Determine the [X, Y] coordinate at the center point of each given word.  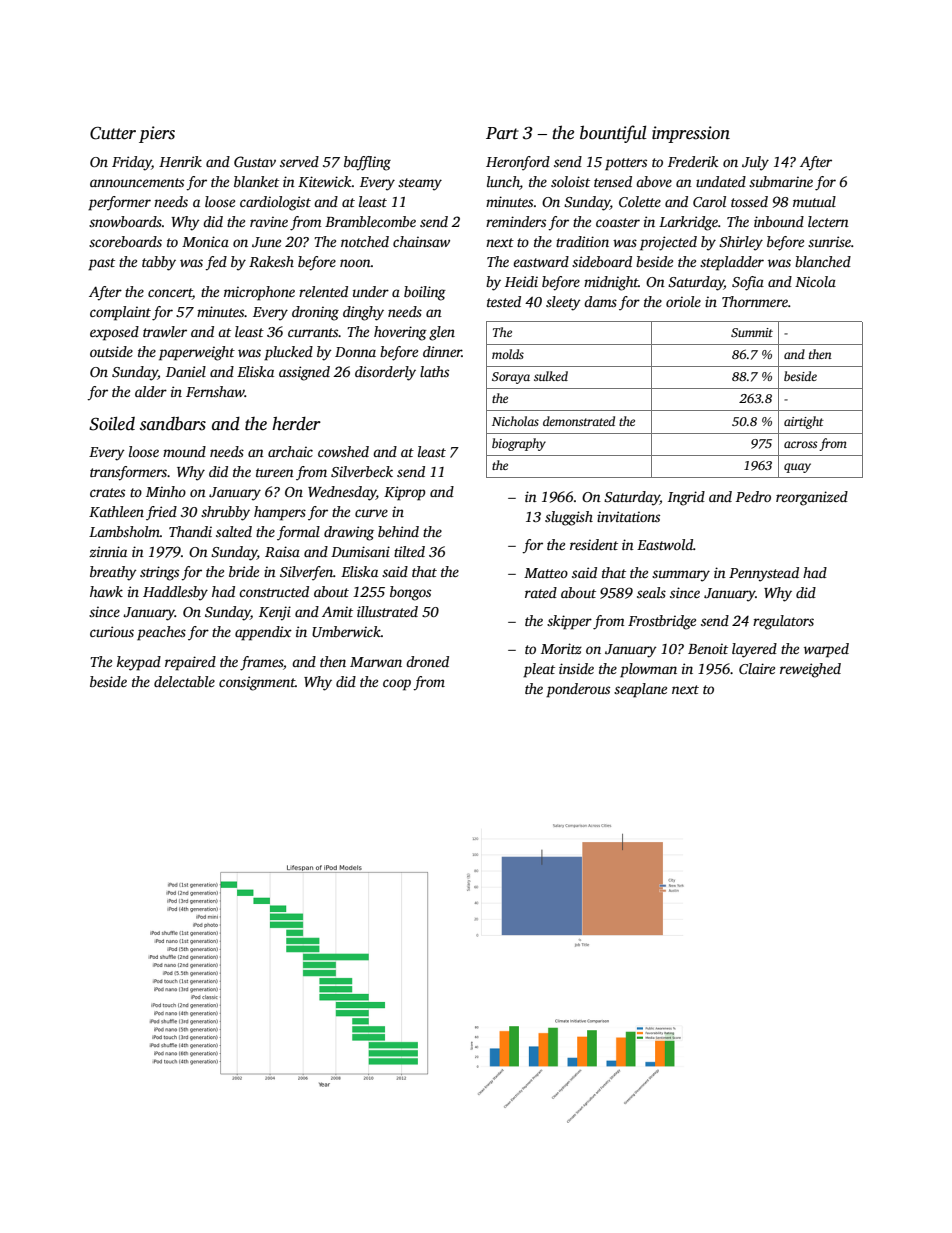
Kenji [275, 613]
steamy [420, 184]
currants [313, 332]
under [371, 291]
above [654, 181]
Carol [709, 201]
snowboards [125, 221]
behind [398, 531]
